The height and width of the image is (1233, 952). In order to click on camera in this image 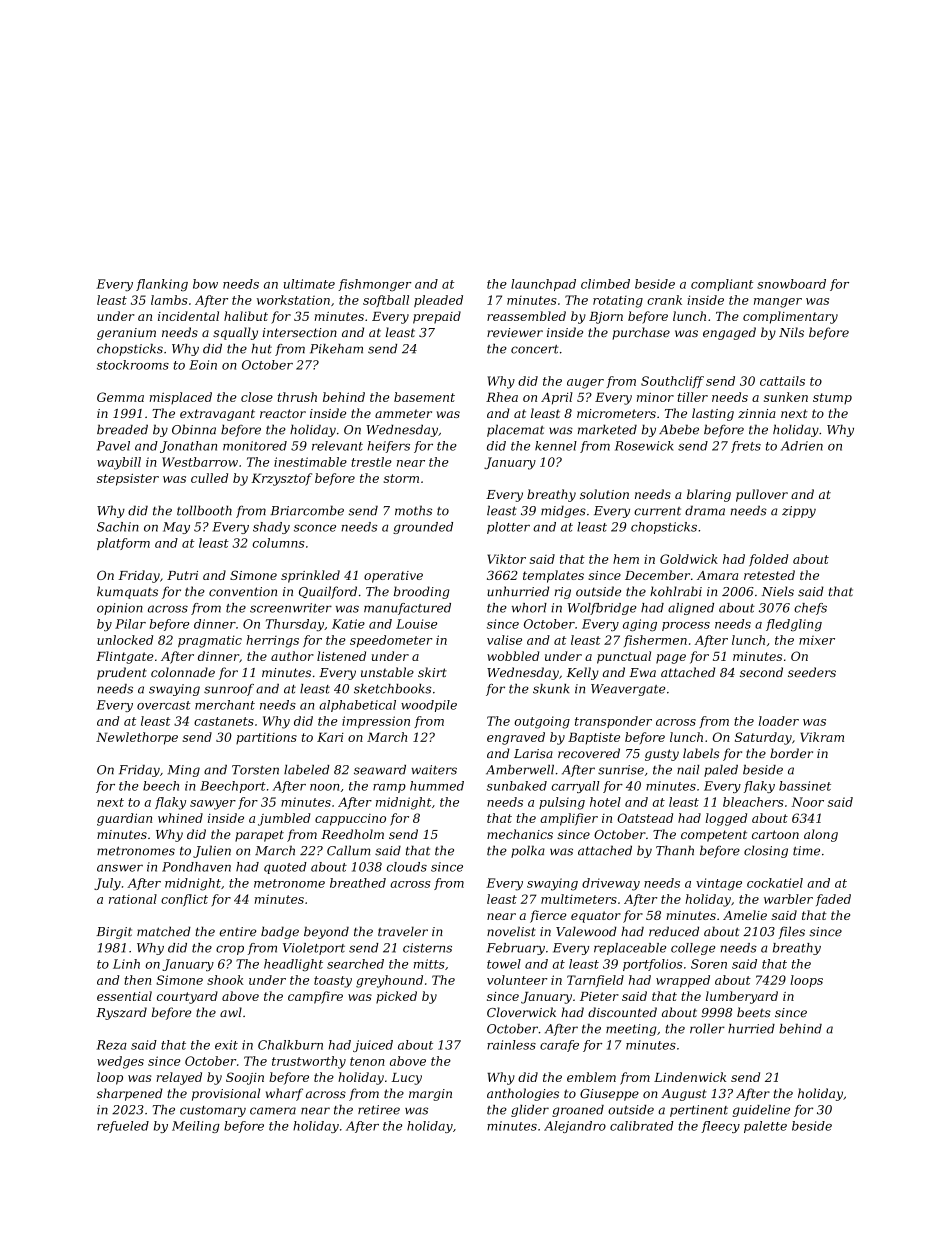, I will do `click(273, 1111)`.
